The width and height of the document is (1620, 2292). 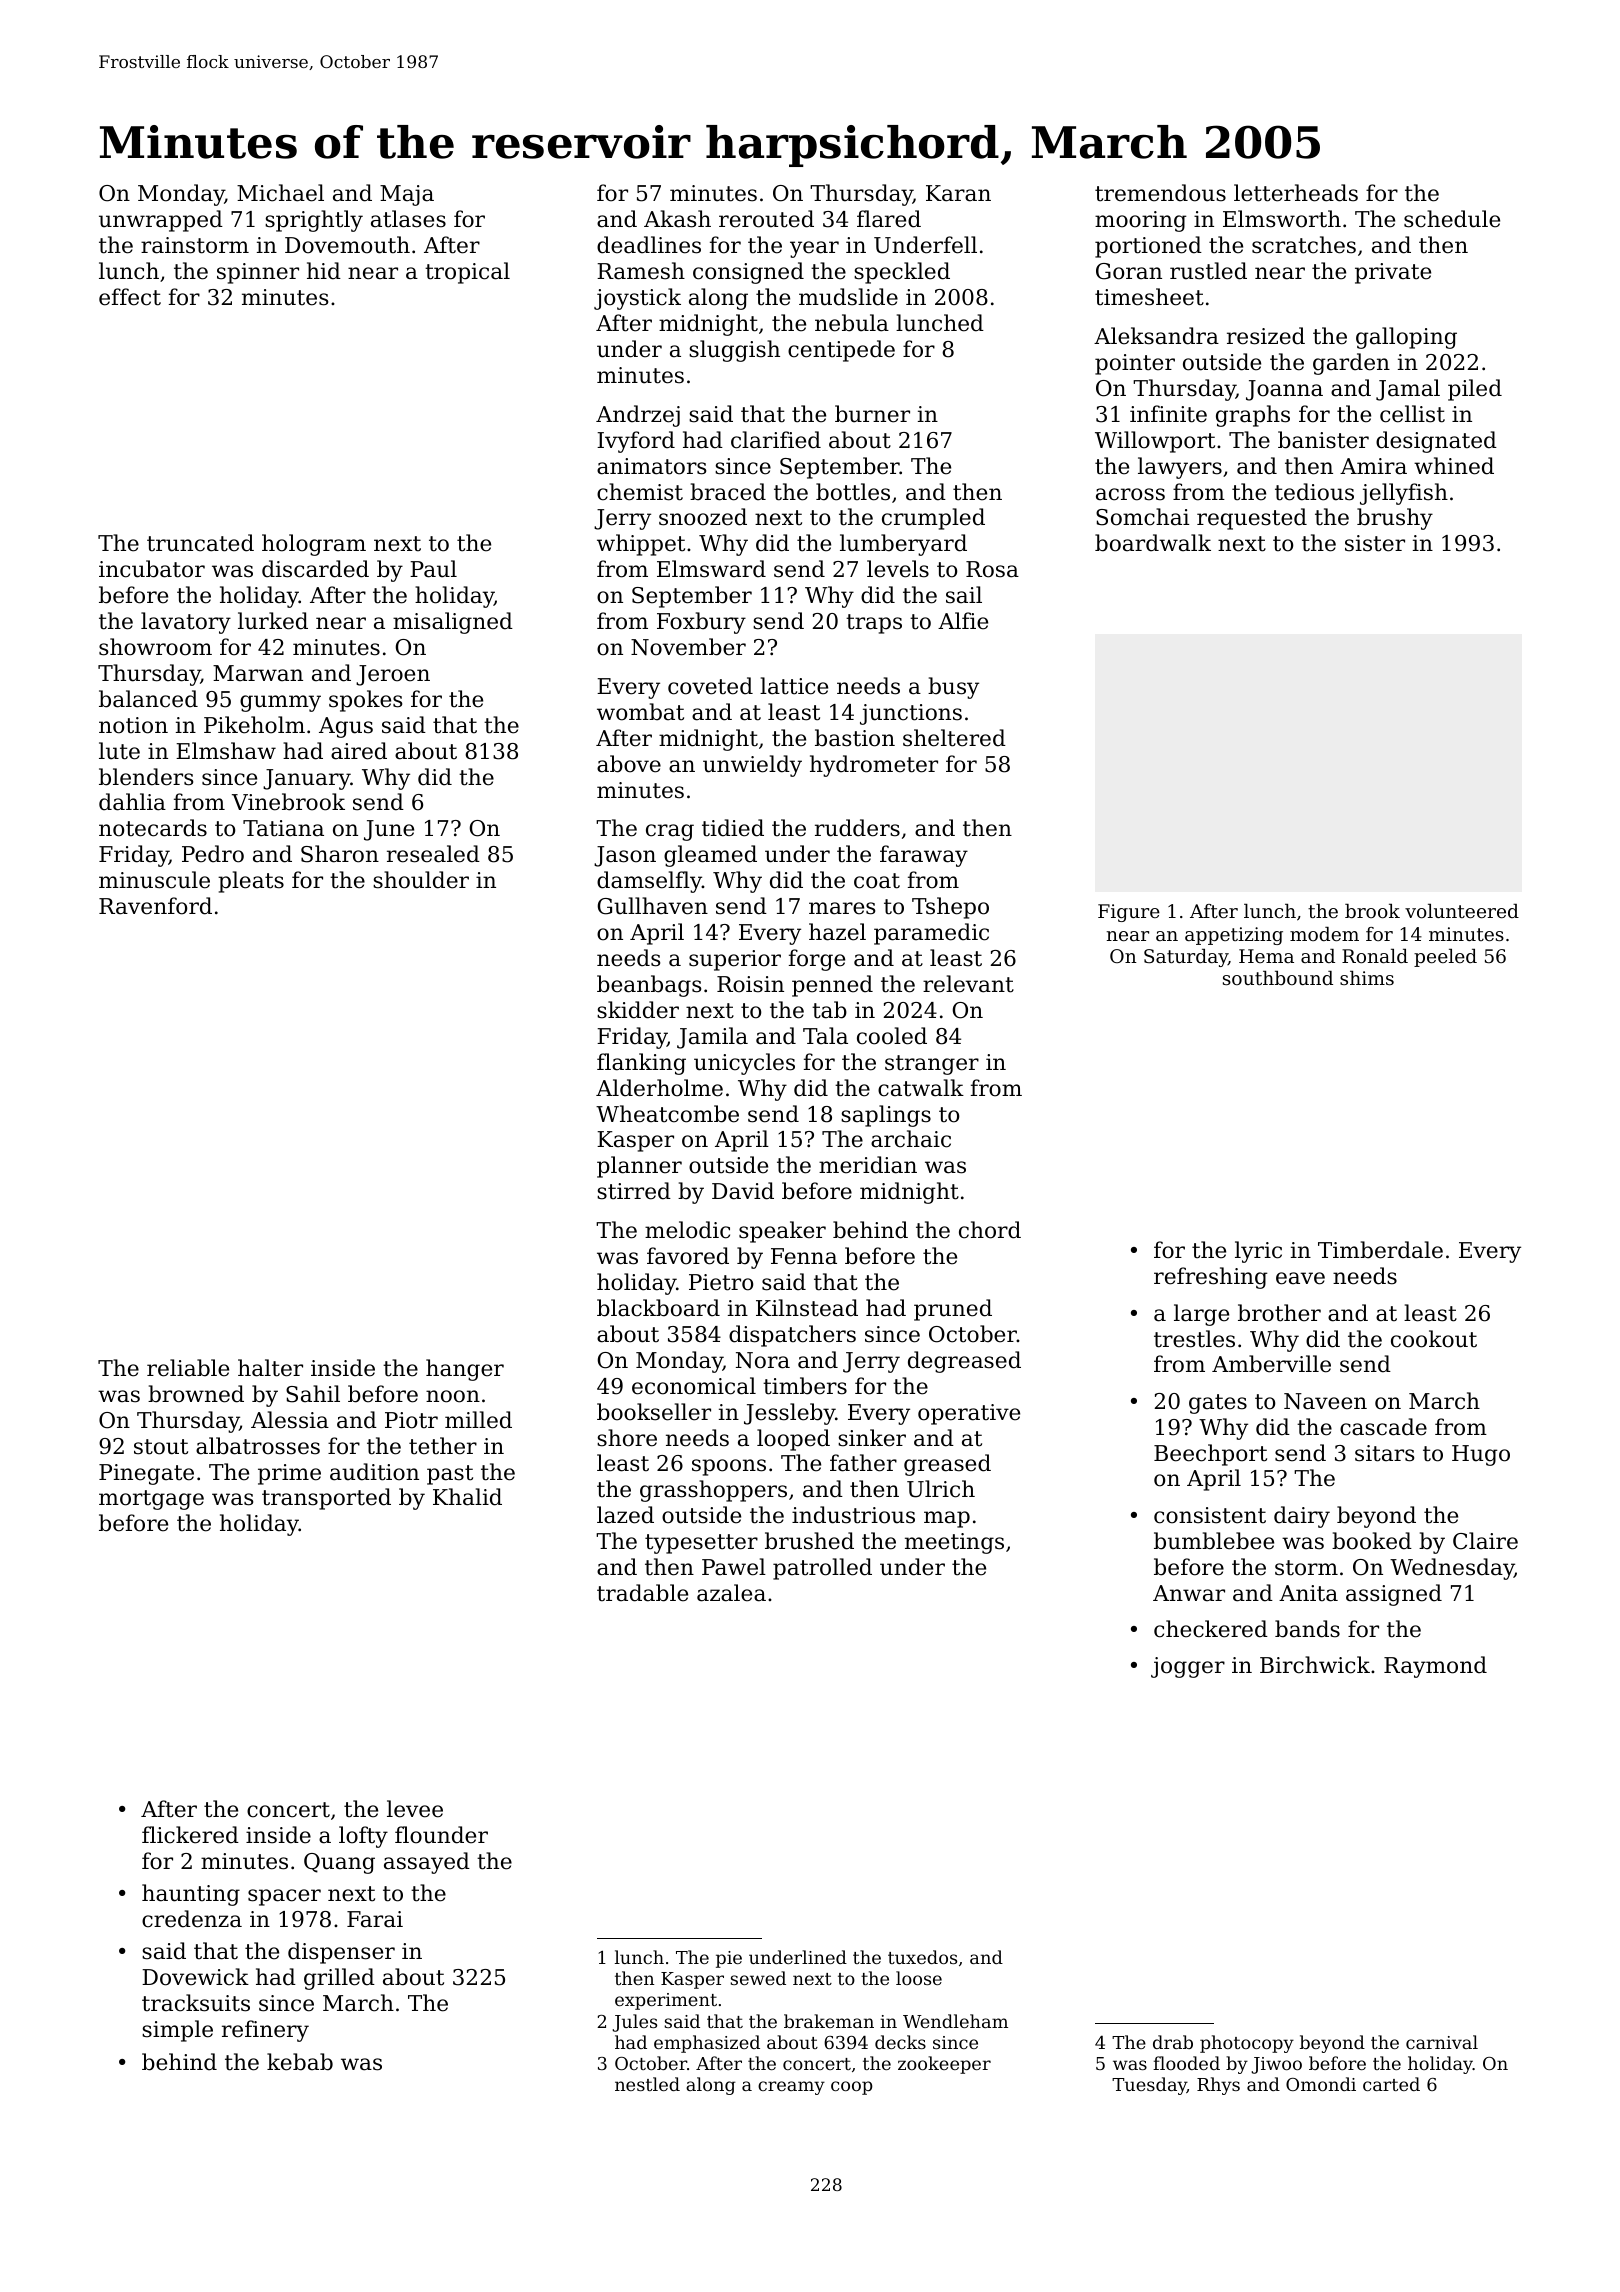 What do you see at coordinates (902, 273) in the document?
I see `speckled` at bounding box center [902, 273].
